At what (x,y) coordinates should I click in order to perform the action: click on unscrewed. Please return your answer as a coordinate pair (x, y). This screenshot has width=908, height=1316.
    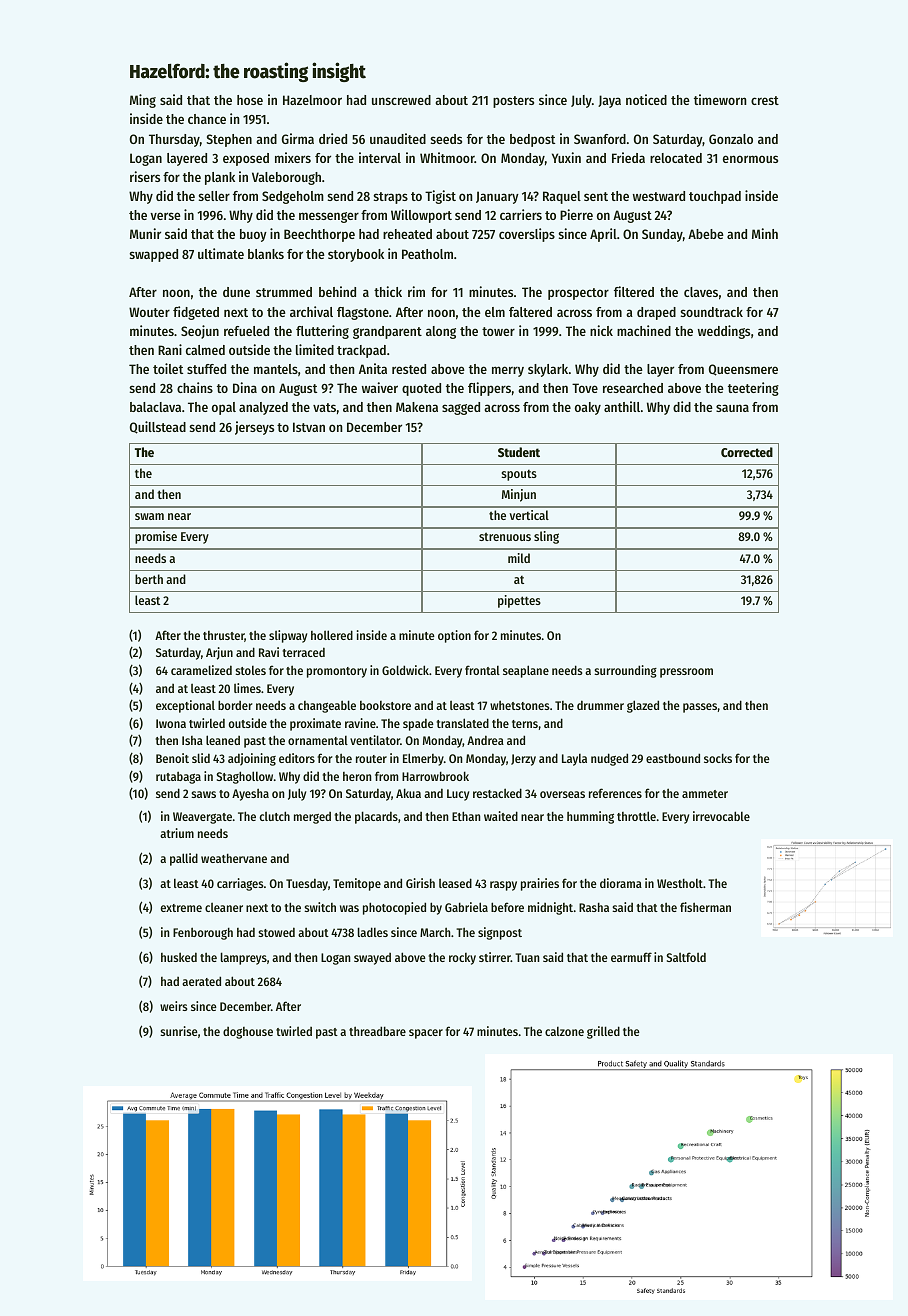
    Looking at the image, I should click on (401, 100).
